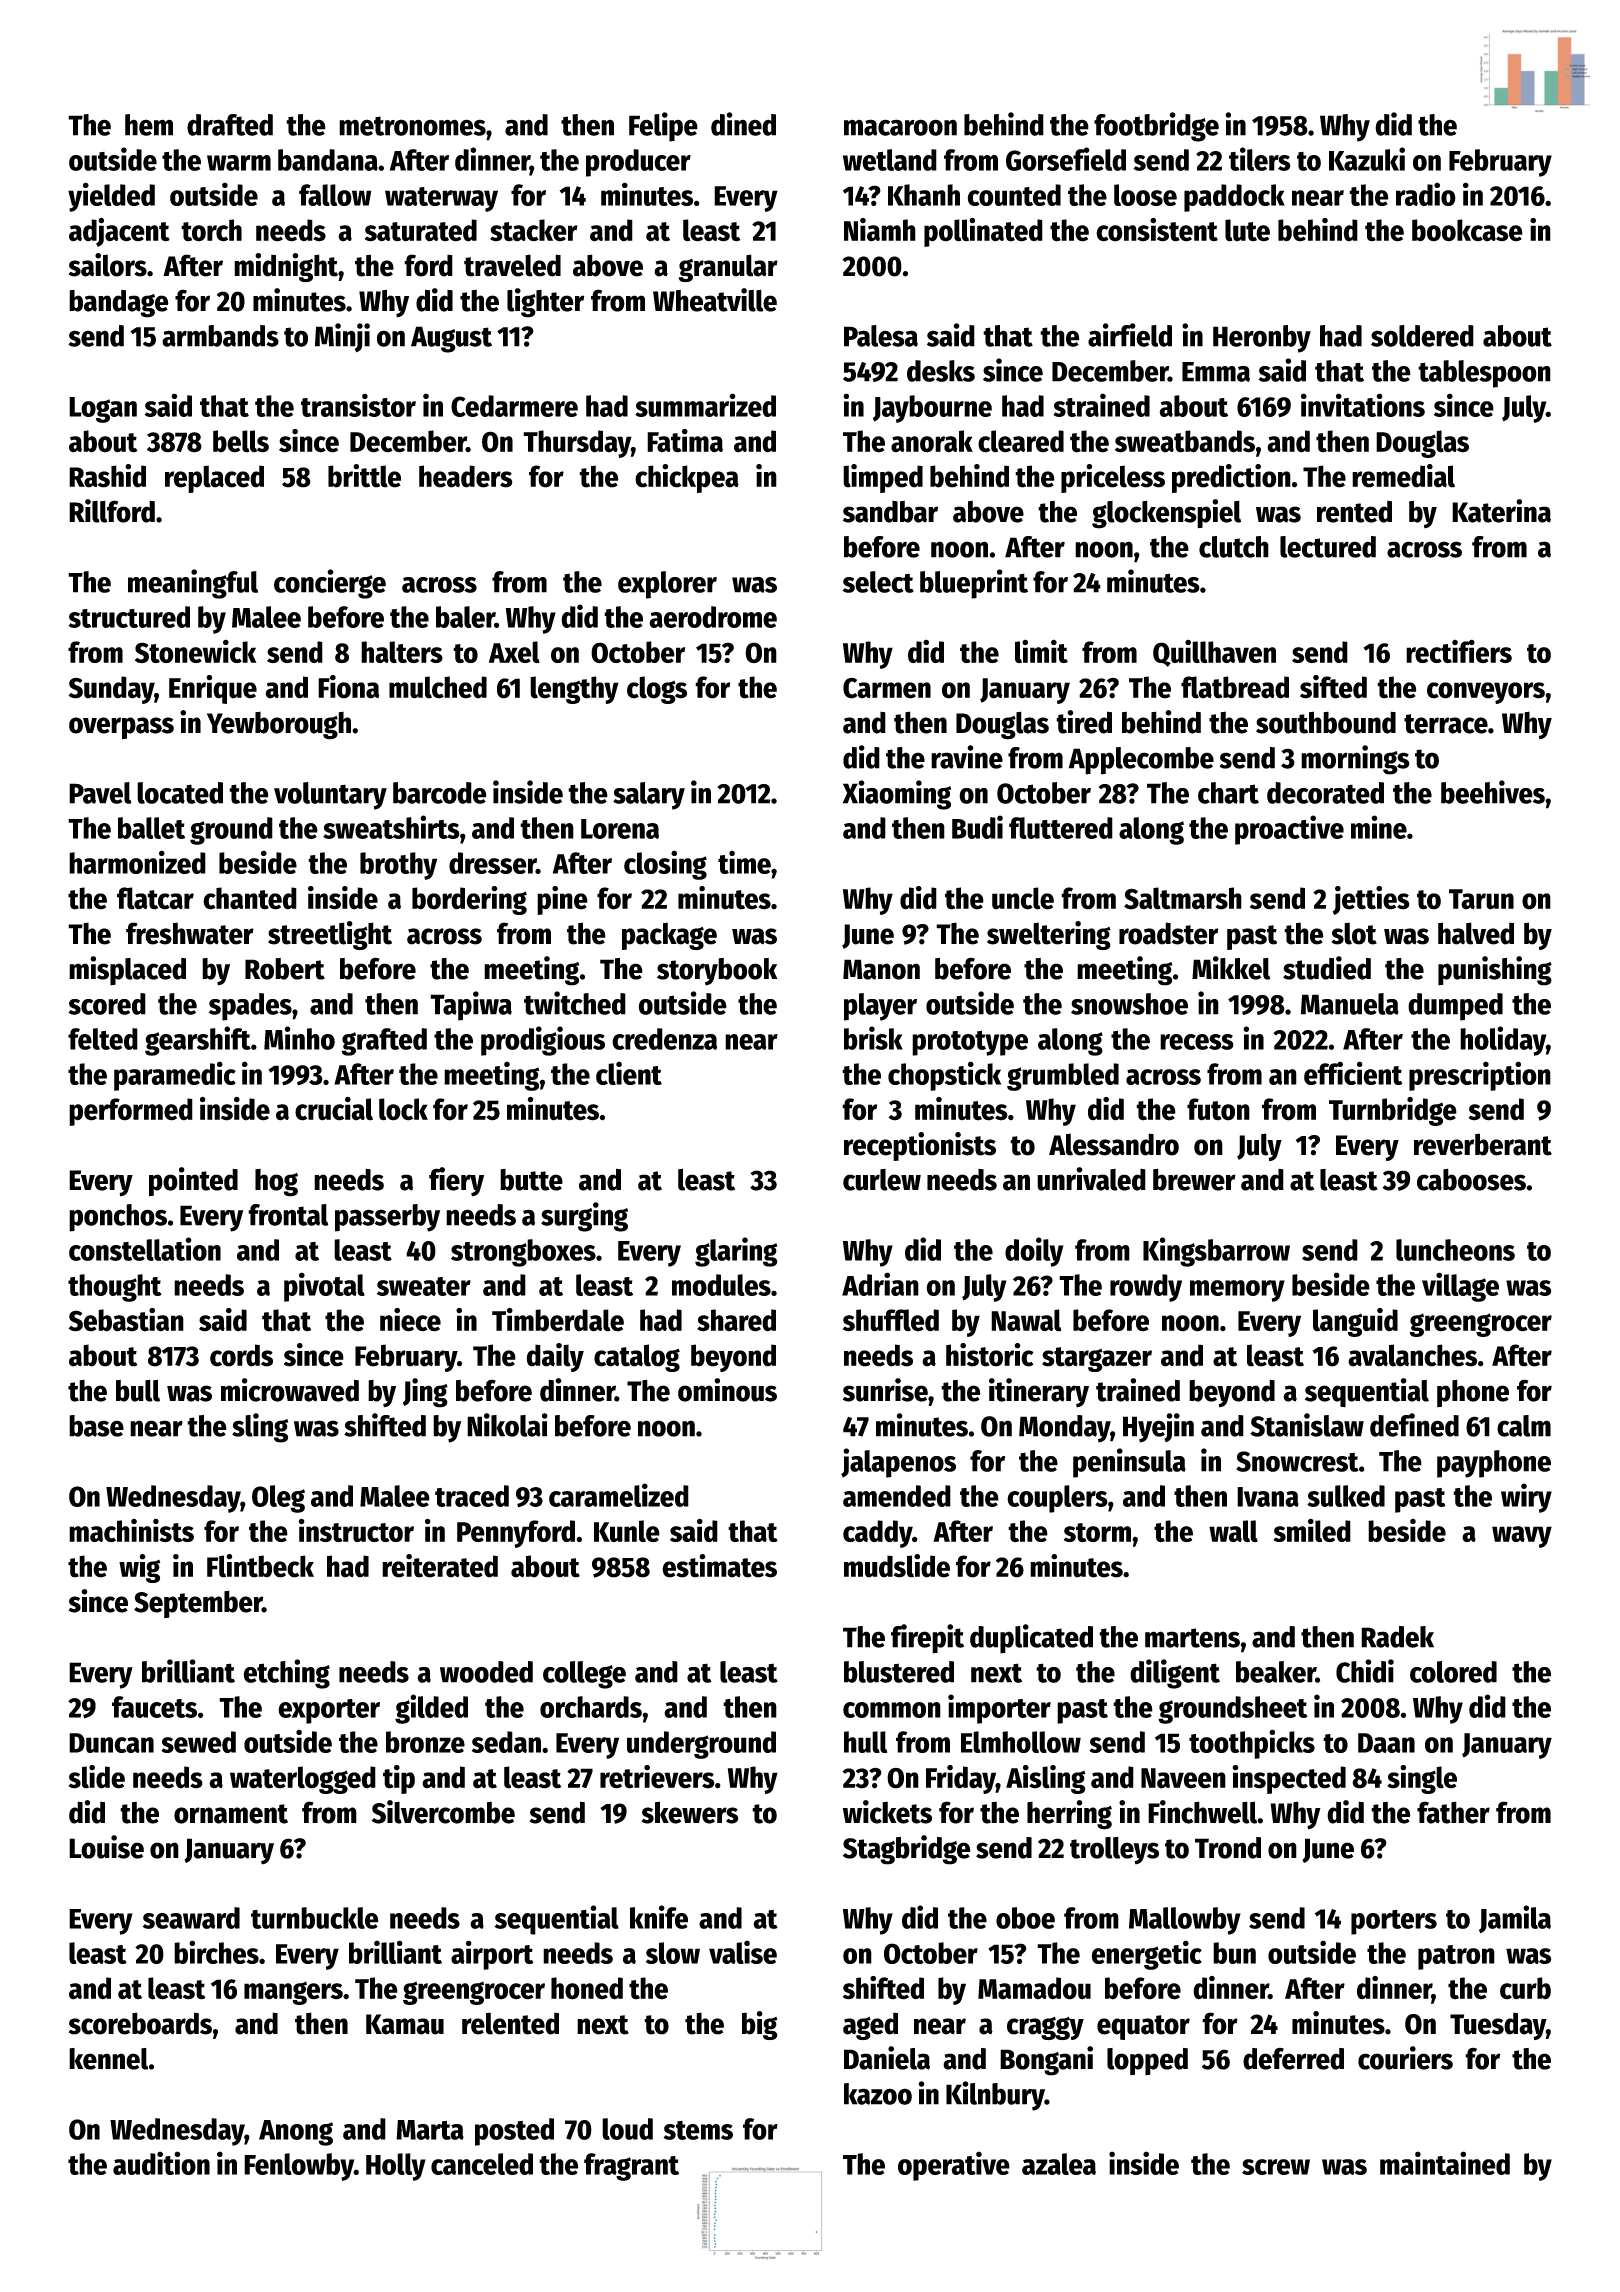  What do you see at coordinates (279, 725) in the page?
I see `Yewborough` at bounding box center [279, 725].
